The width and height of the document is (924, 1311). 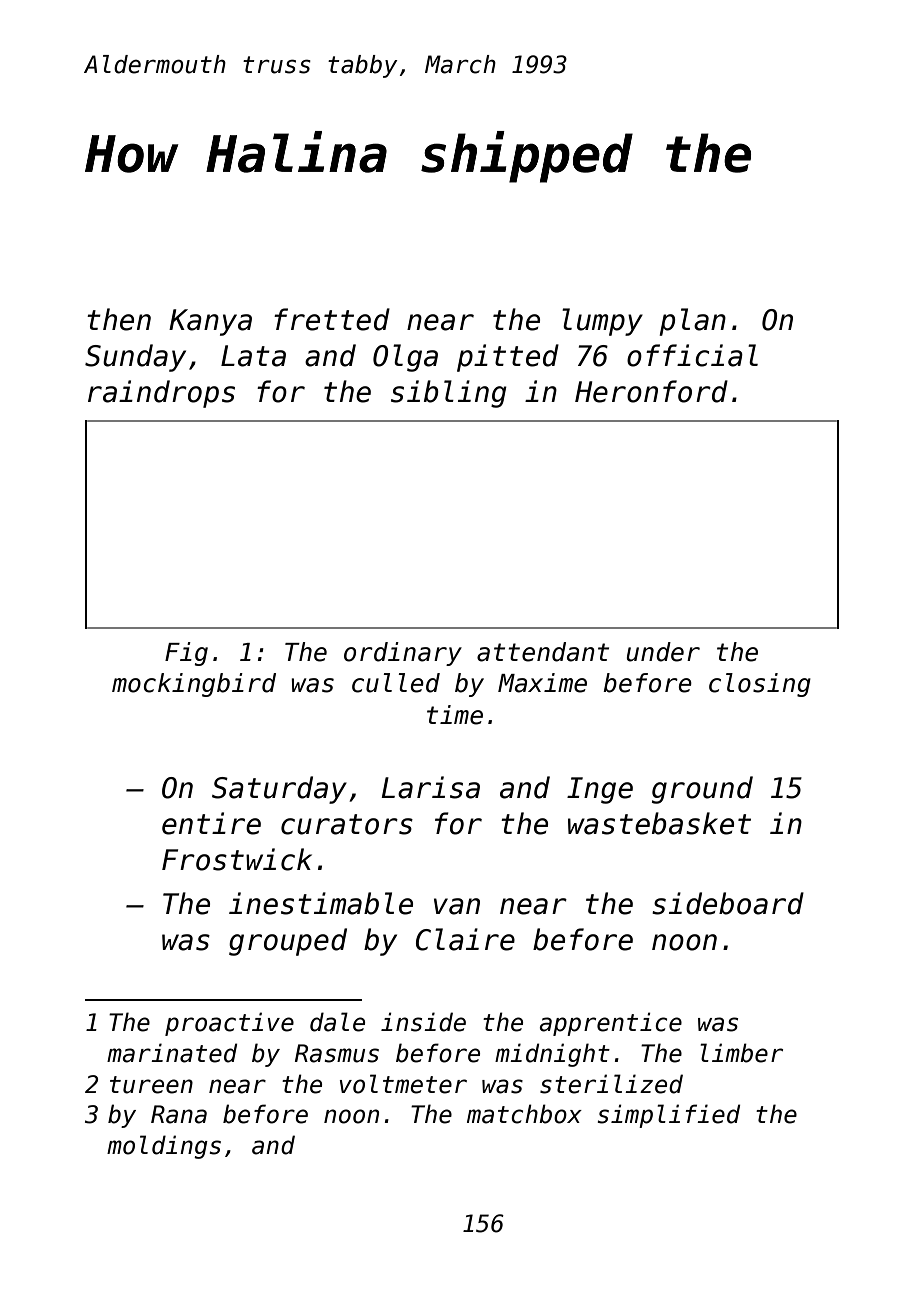 What do you see at coordinates (728, 903) in the document?
I see `sideboard` at bounding box center [728, 903].
